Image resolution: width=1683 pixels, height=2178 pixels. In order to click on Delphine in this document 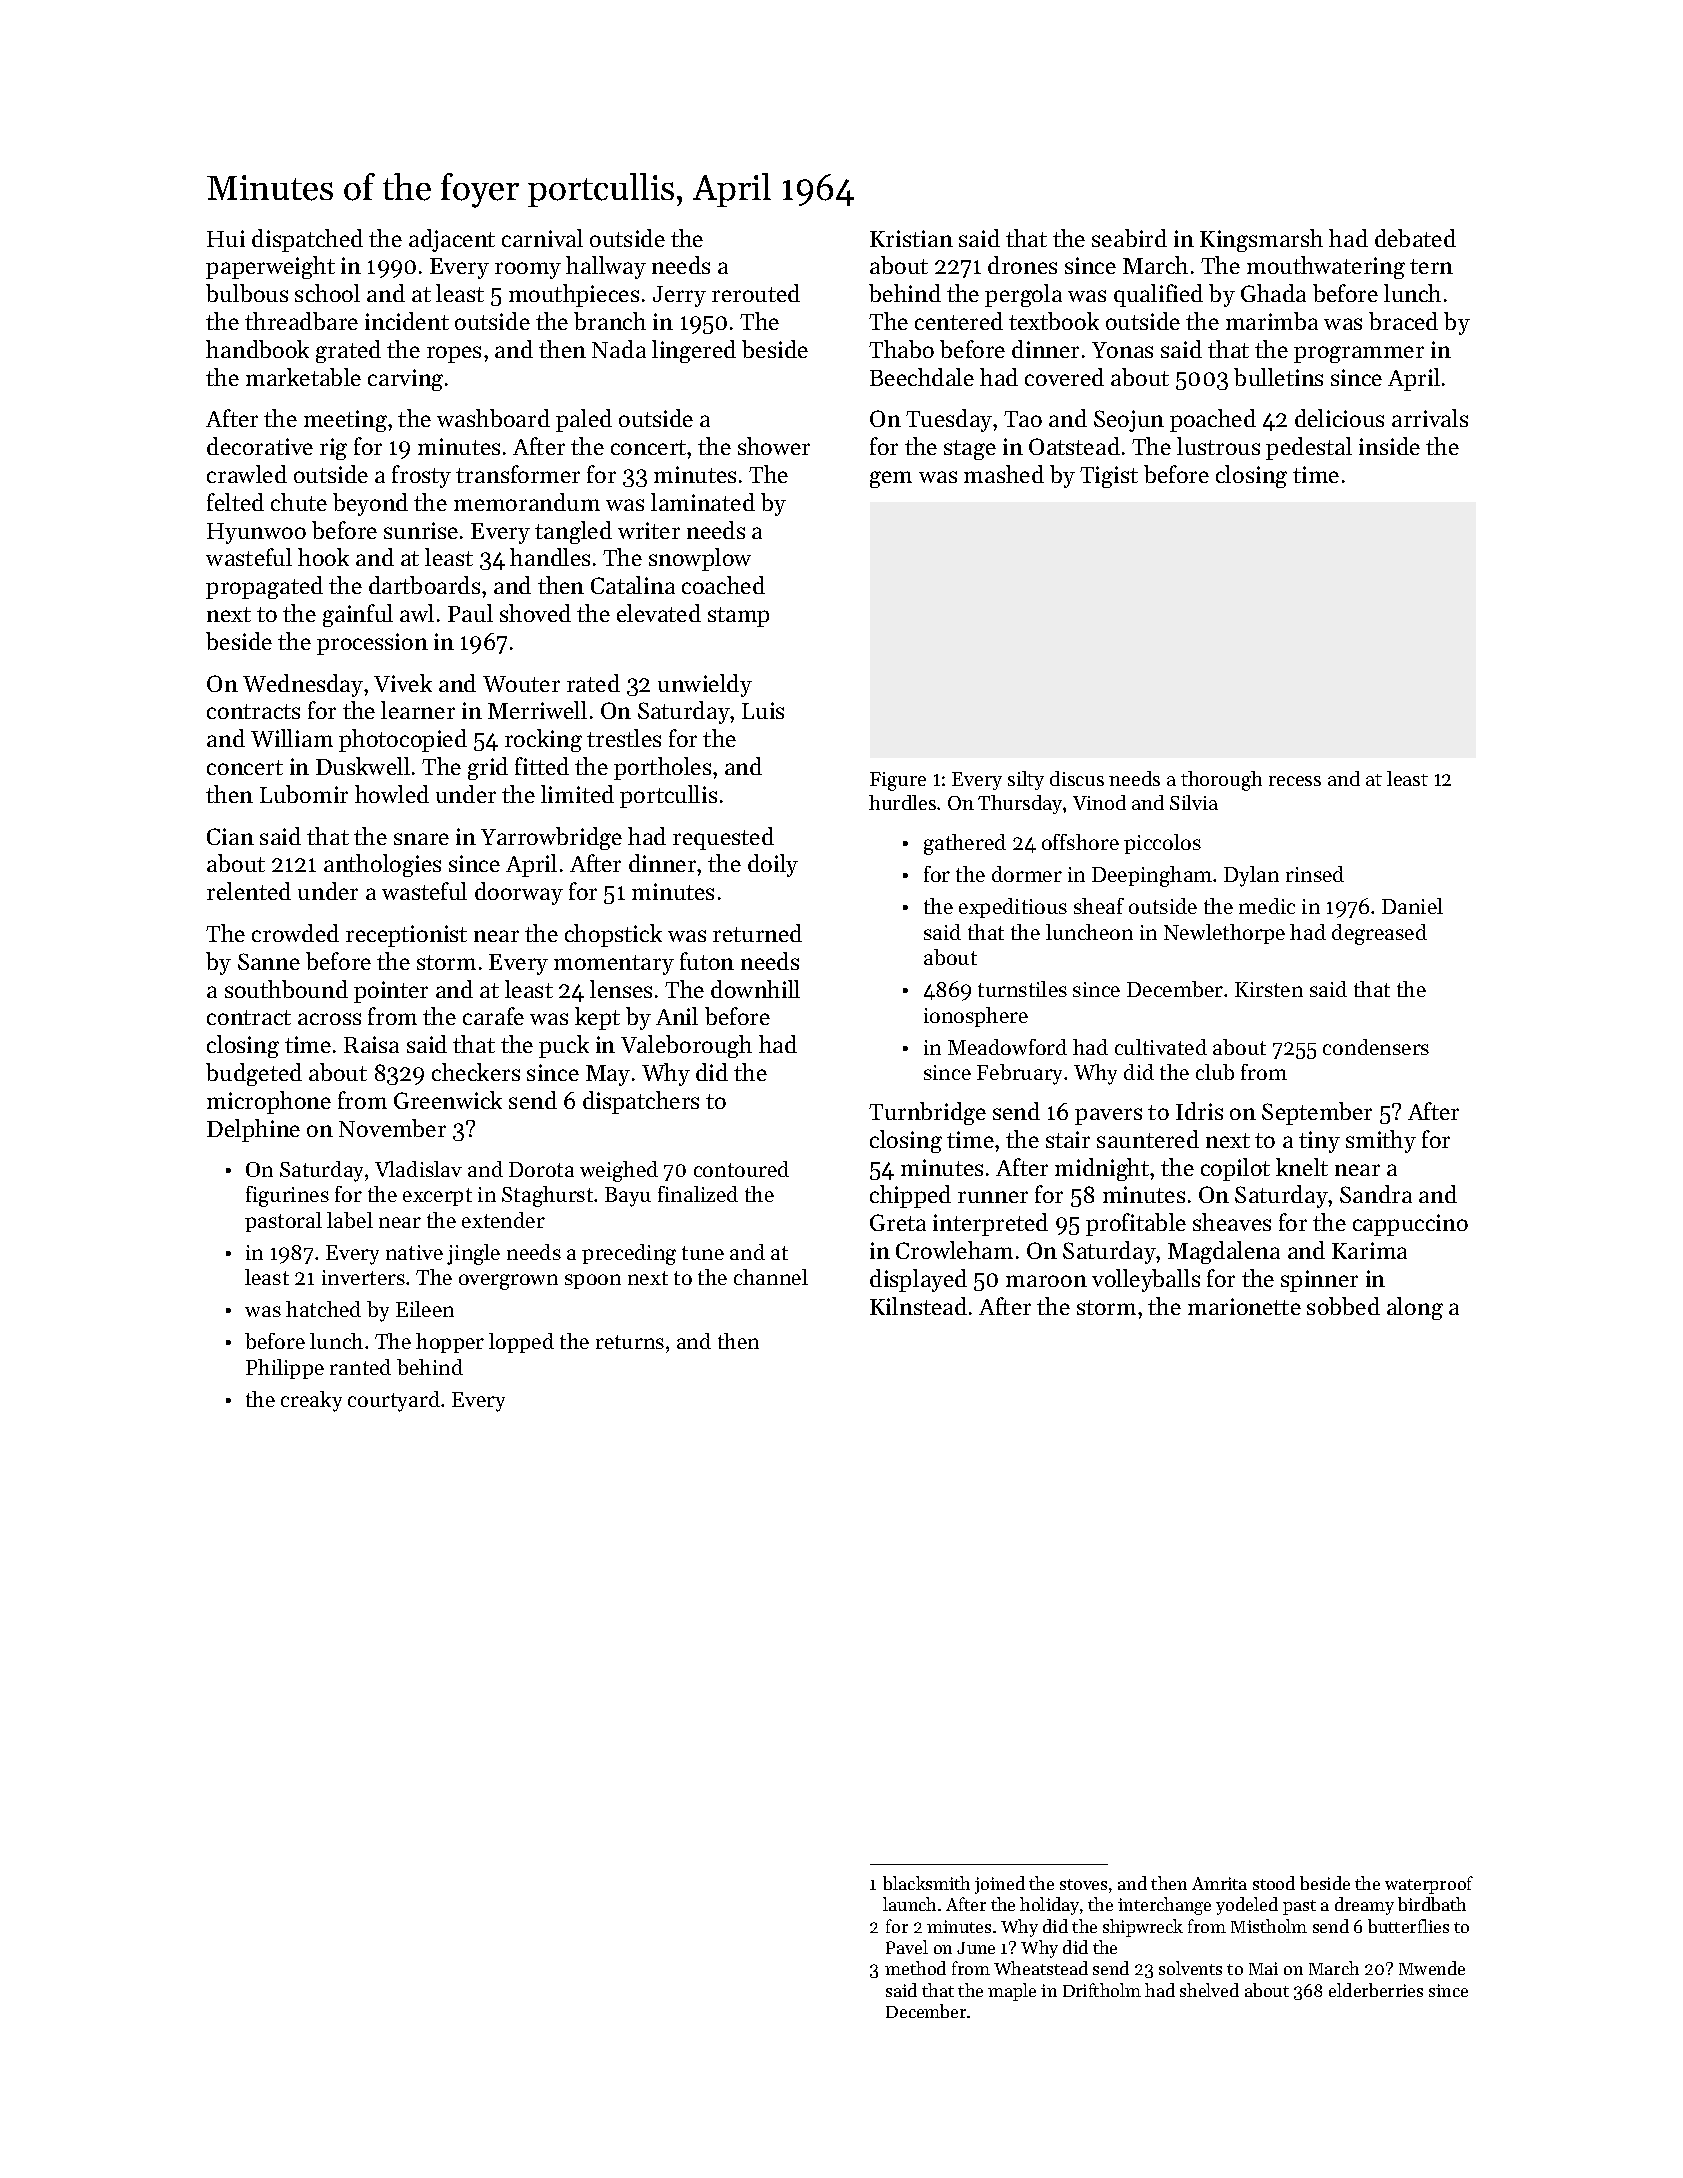, I will do `click(253, 1130)`.
